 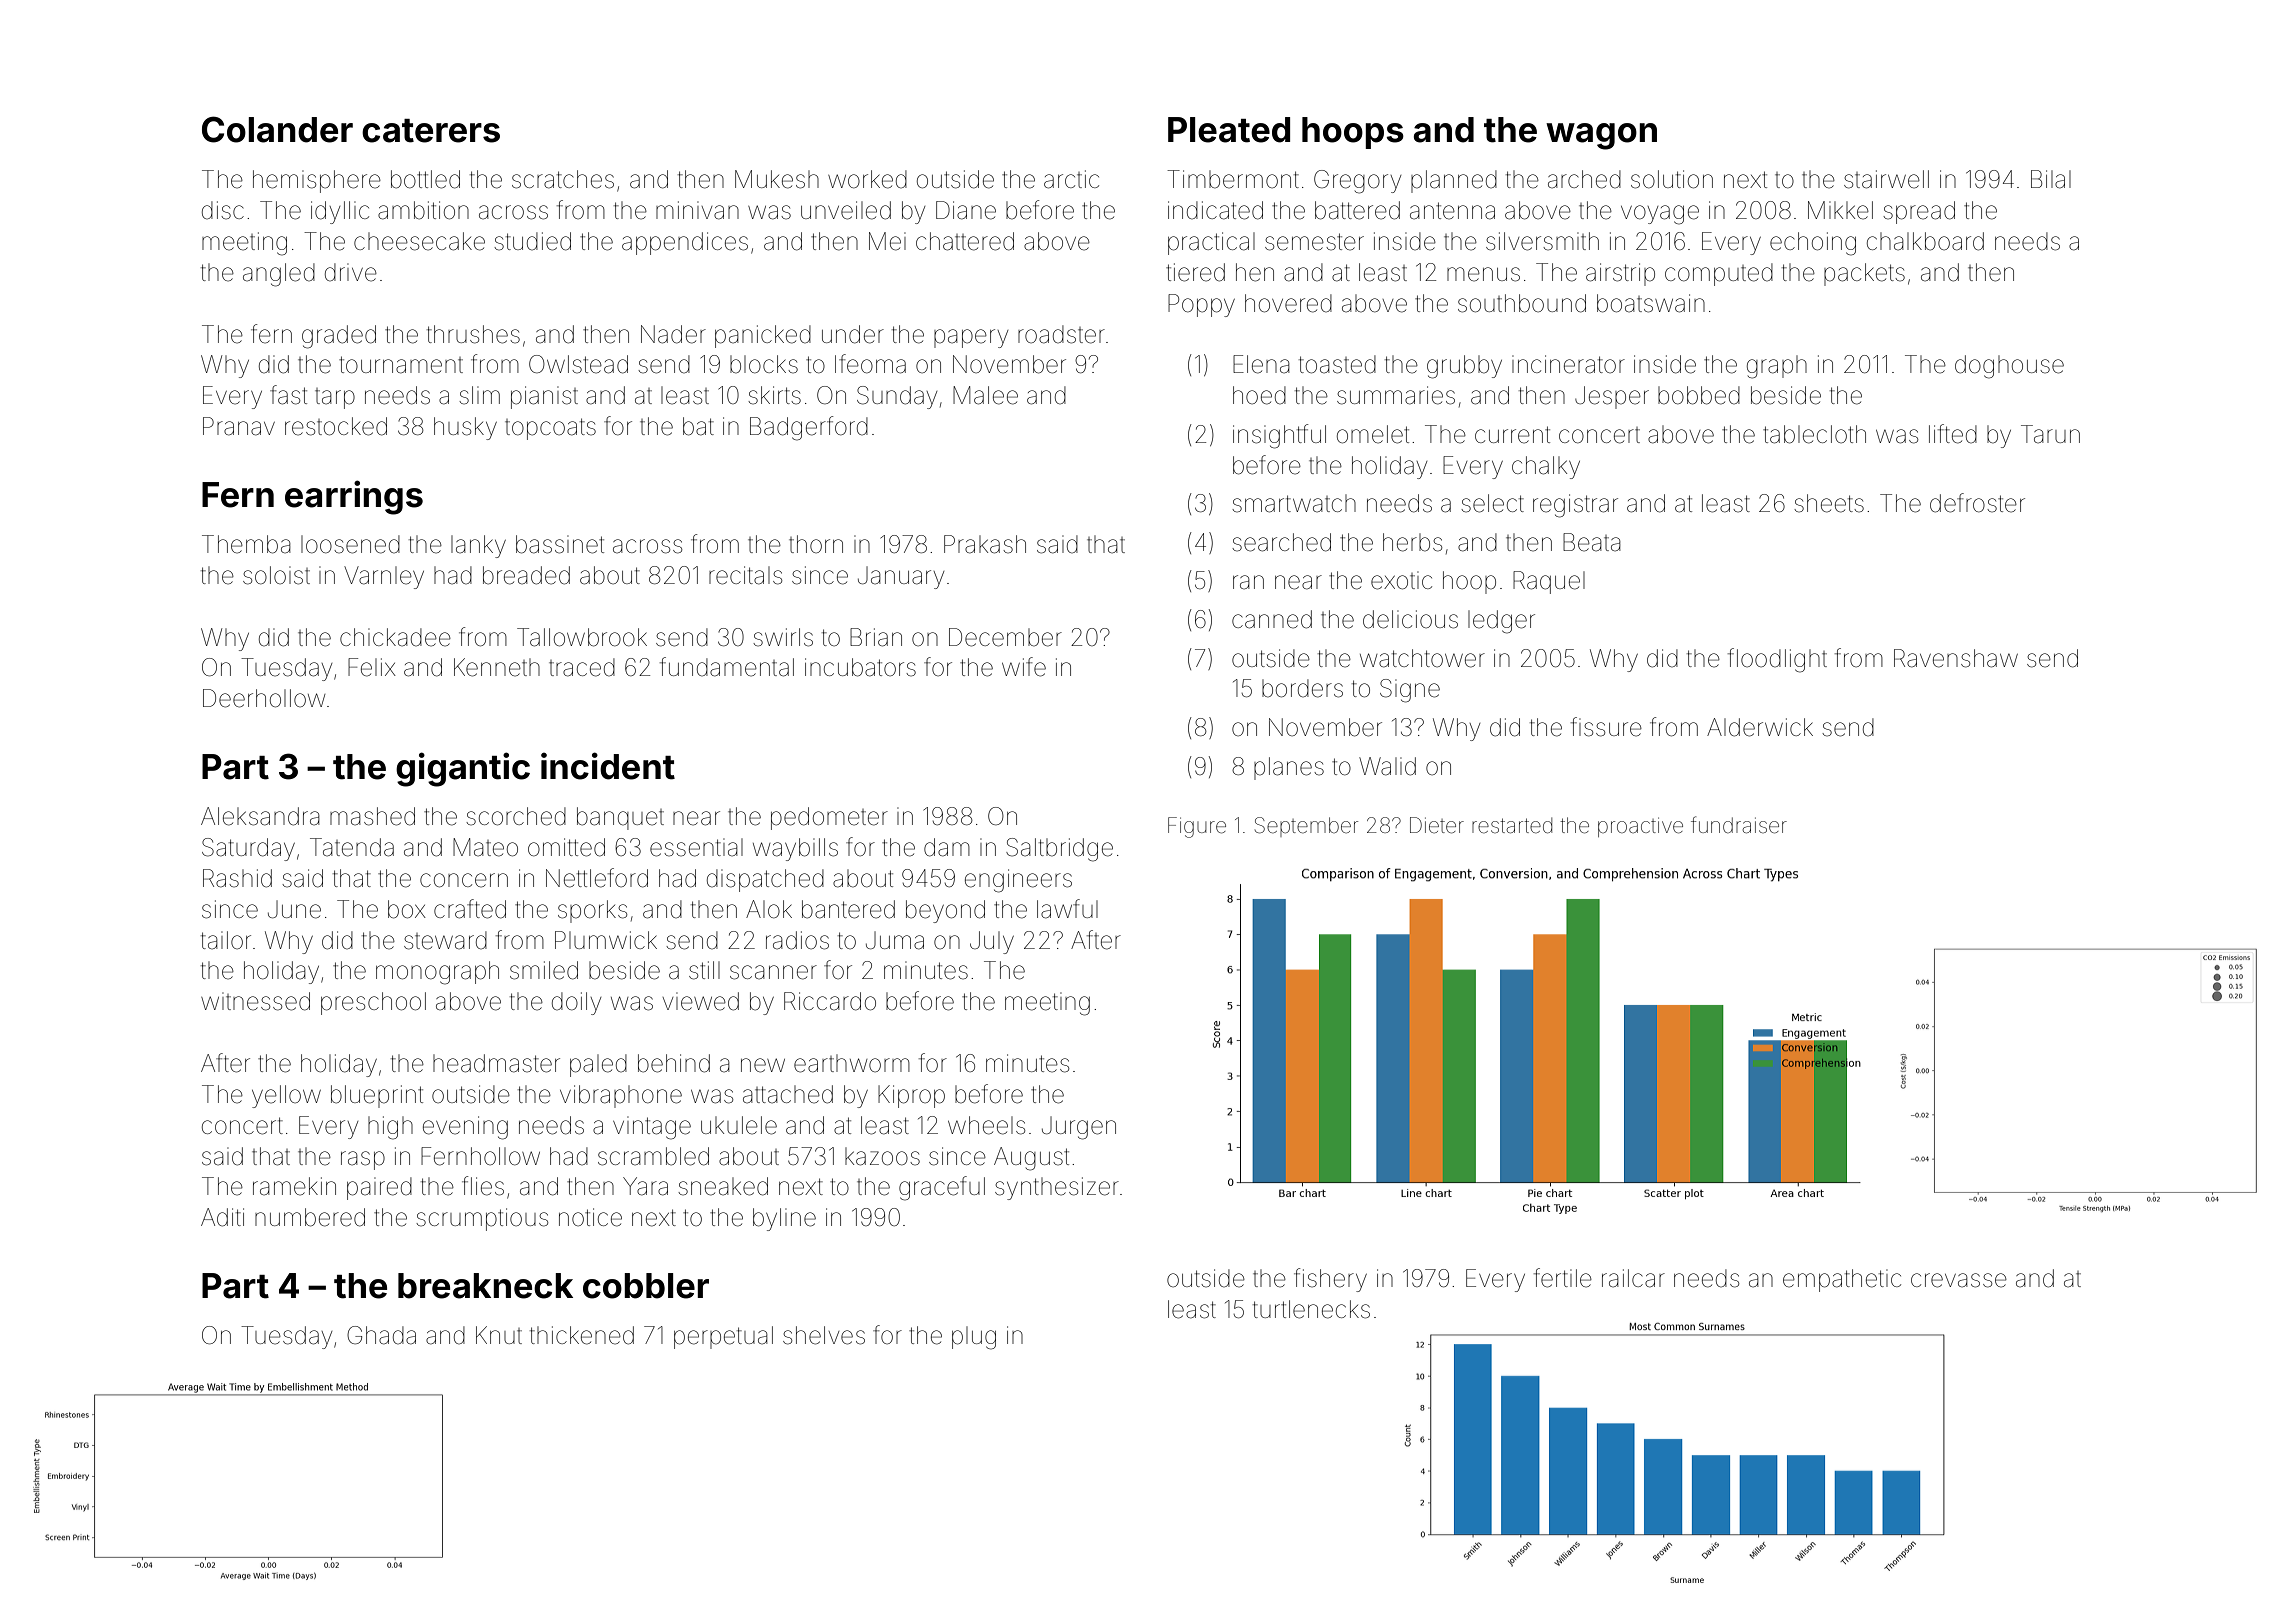 What do you see at coordinates (1842, 1280) in the screenshot?
I see `empathetic` at bounding box center [1842, 1280].
